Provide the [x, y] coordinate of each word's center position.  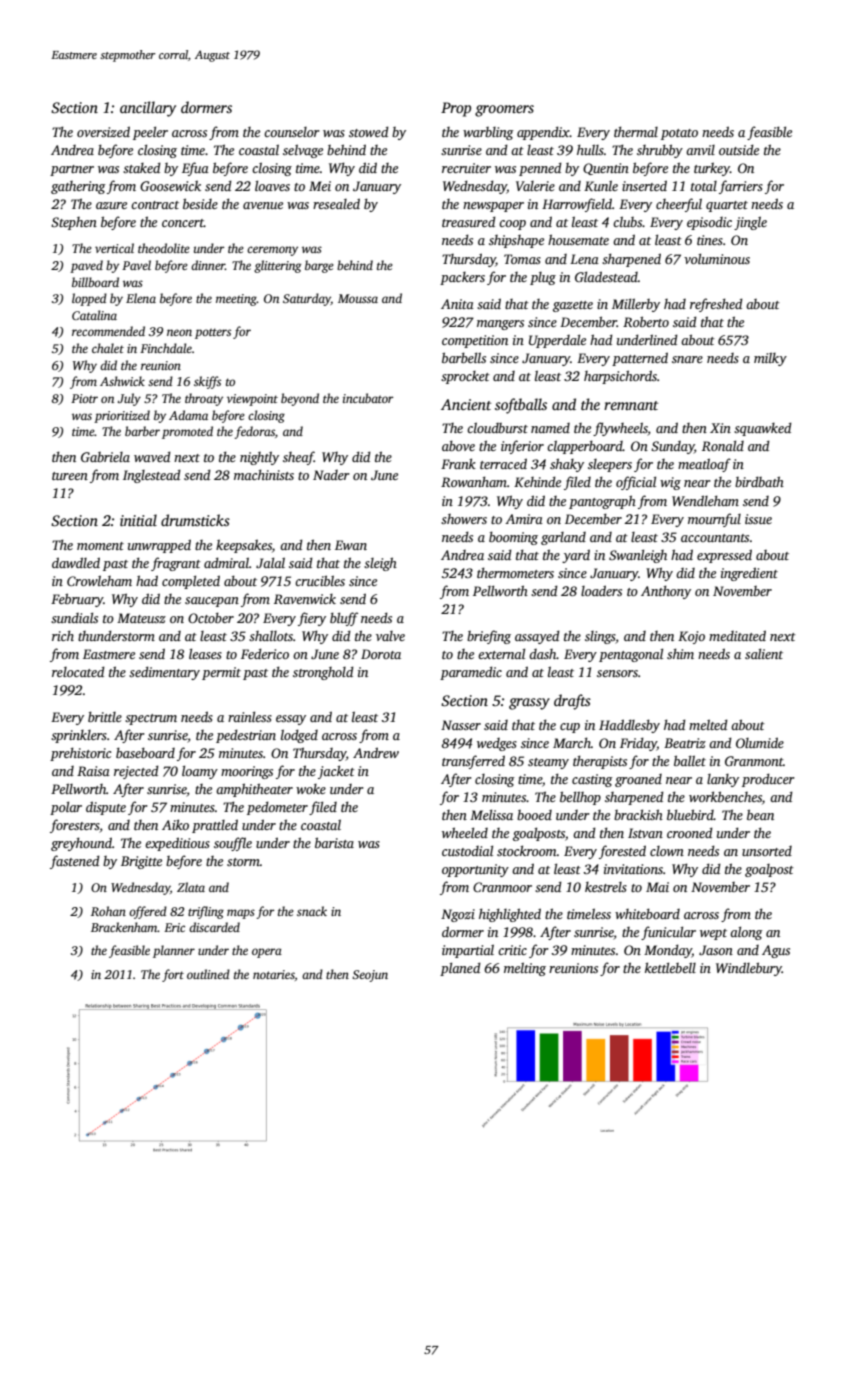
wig [670, 483]
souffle [233, 844]
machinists [264, 474]
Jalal [270, 562]
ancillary [148, 109]
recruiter [466, 168]
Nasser [461, 725]
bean [760, 814]
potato [679, 134]
